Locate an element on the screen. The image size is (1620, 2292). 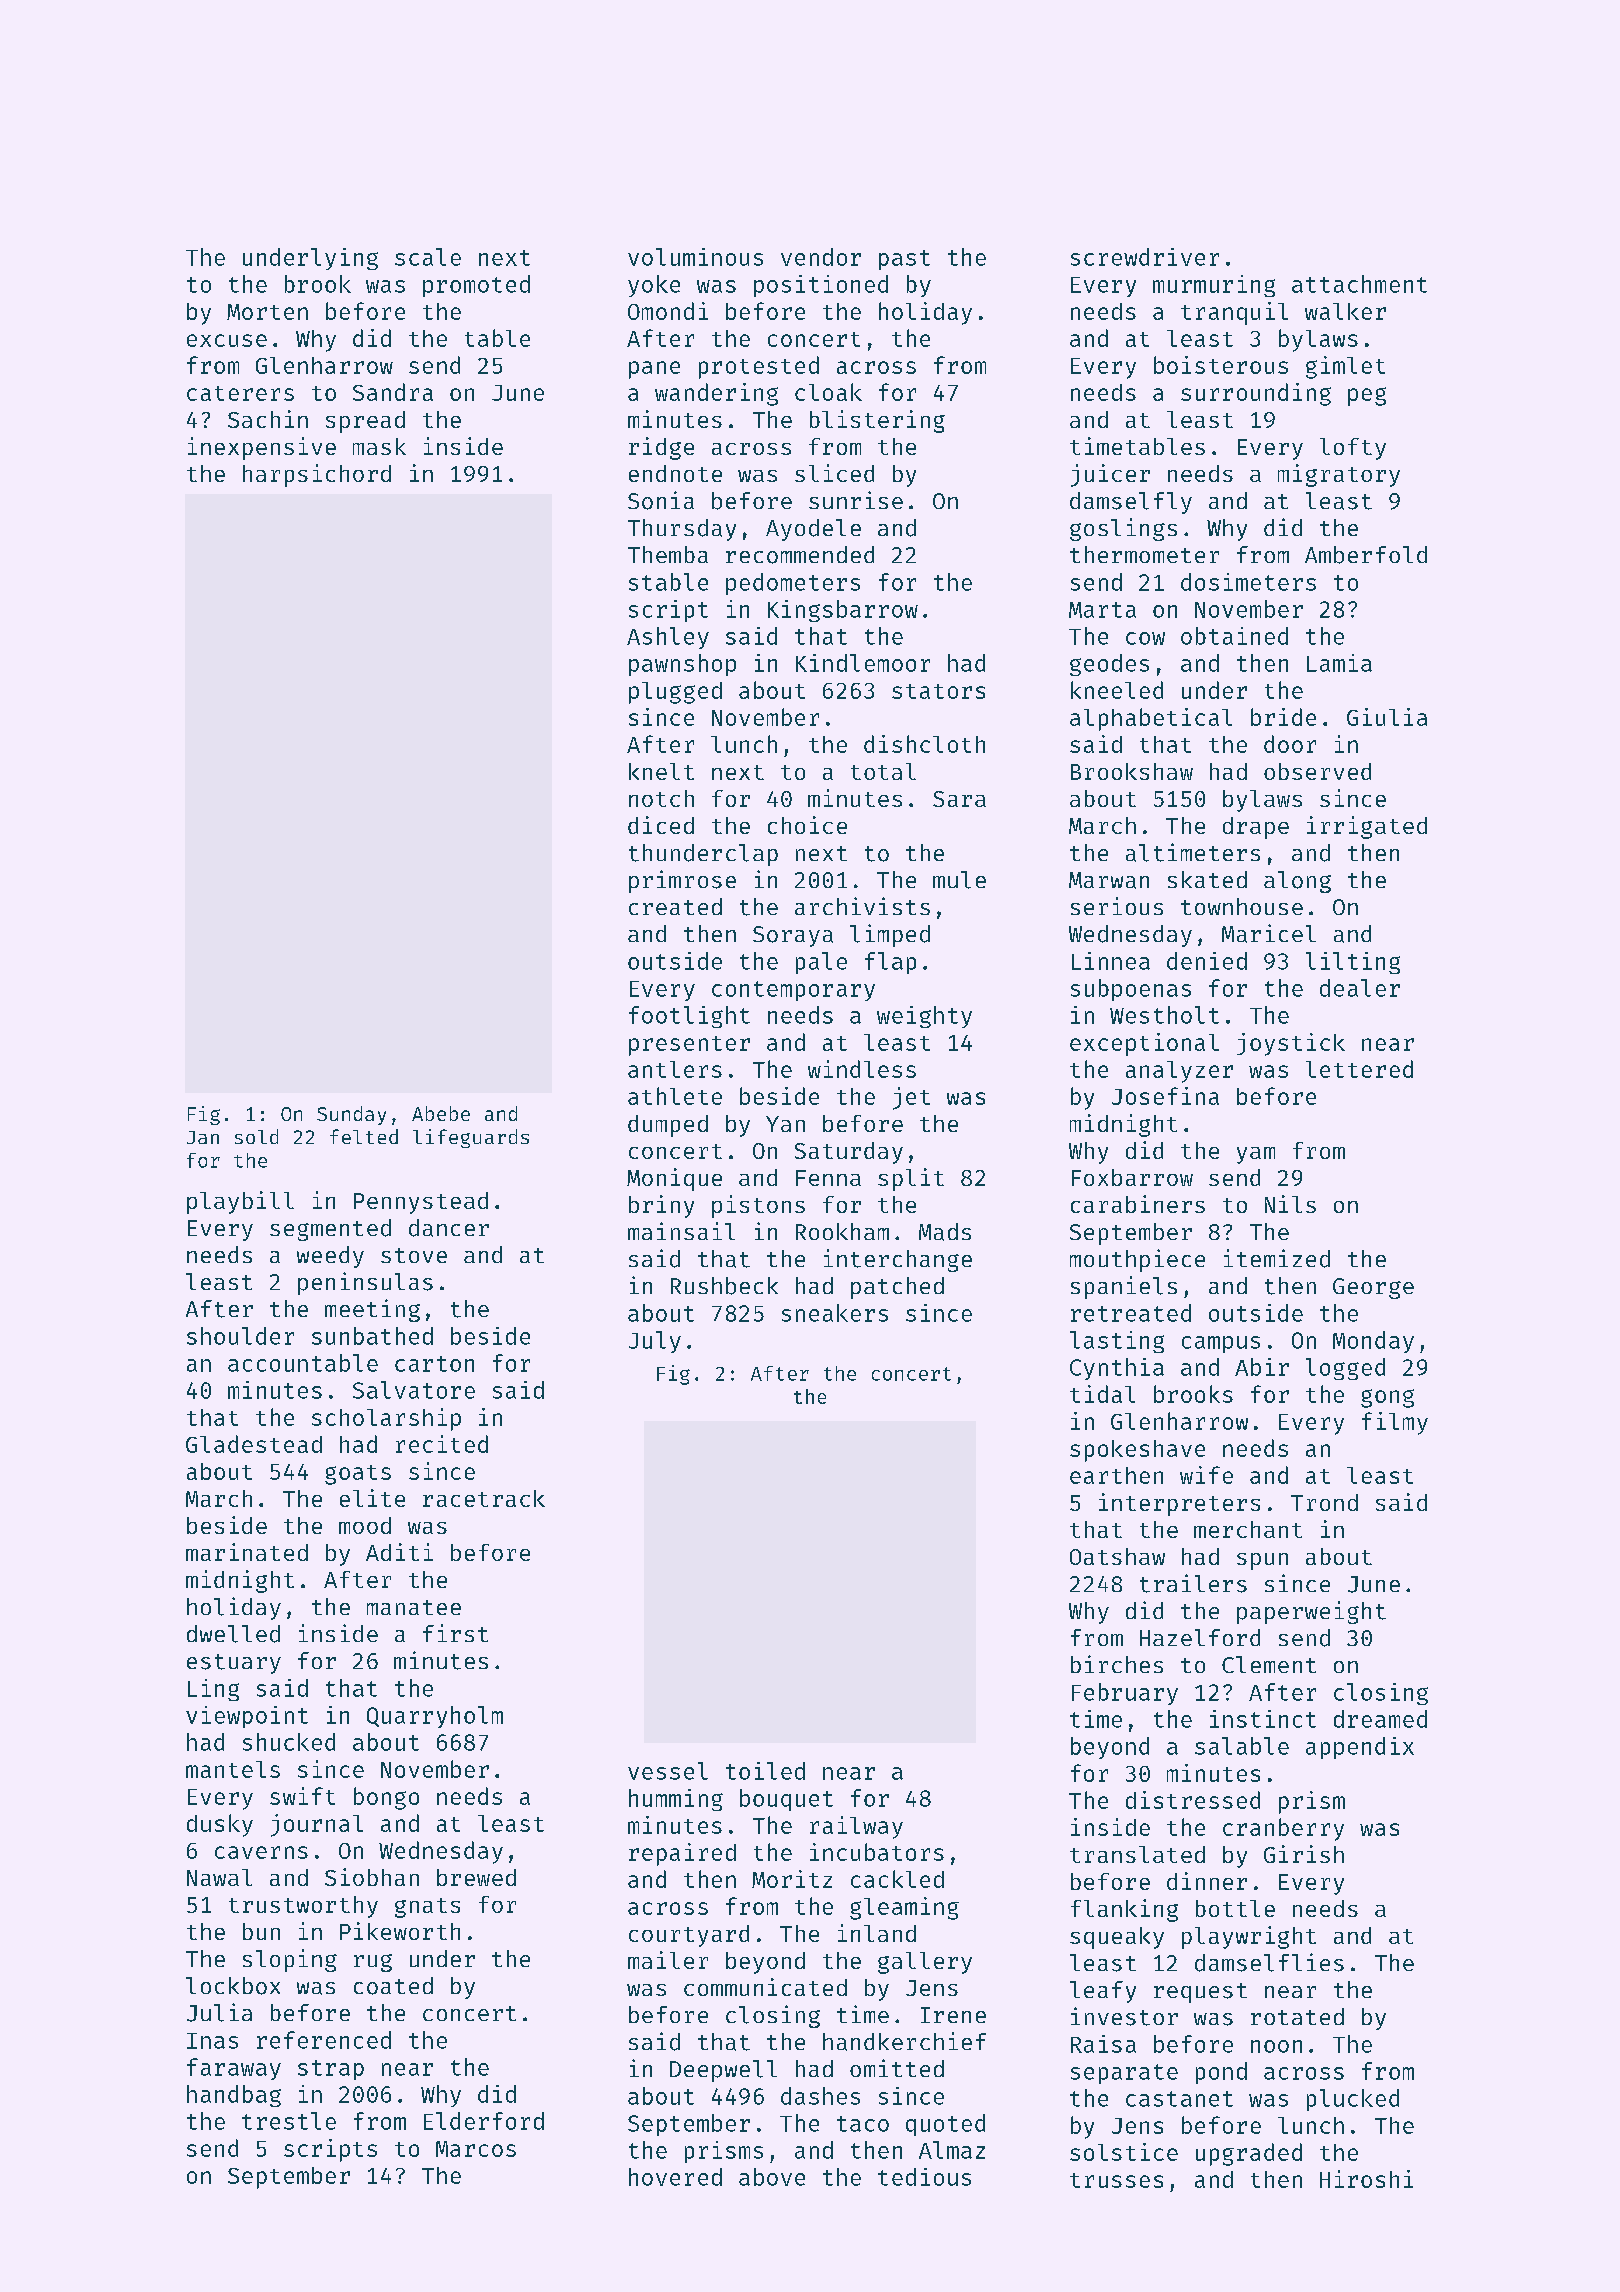
Ashley is located at coordinates (668, 638).
